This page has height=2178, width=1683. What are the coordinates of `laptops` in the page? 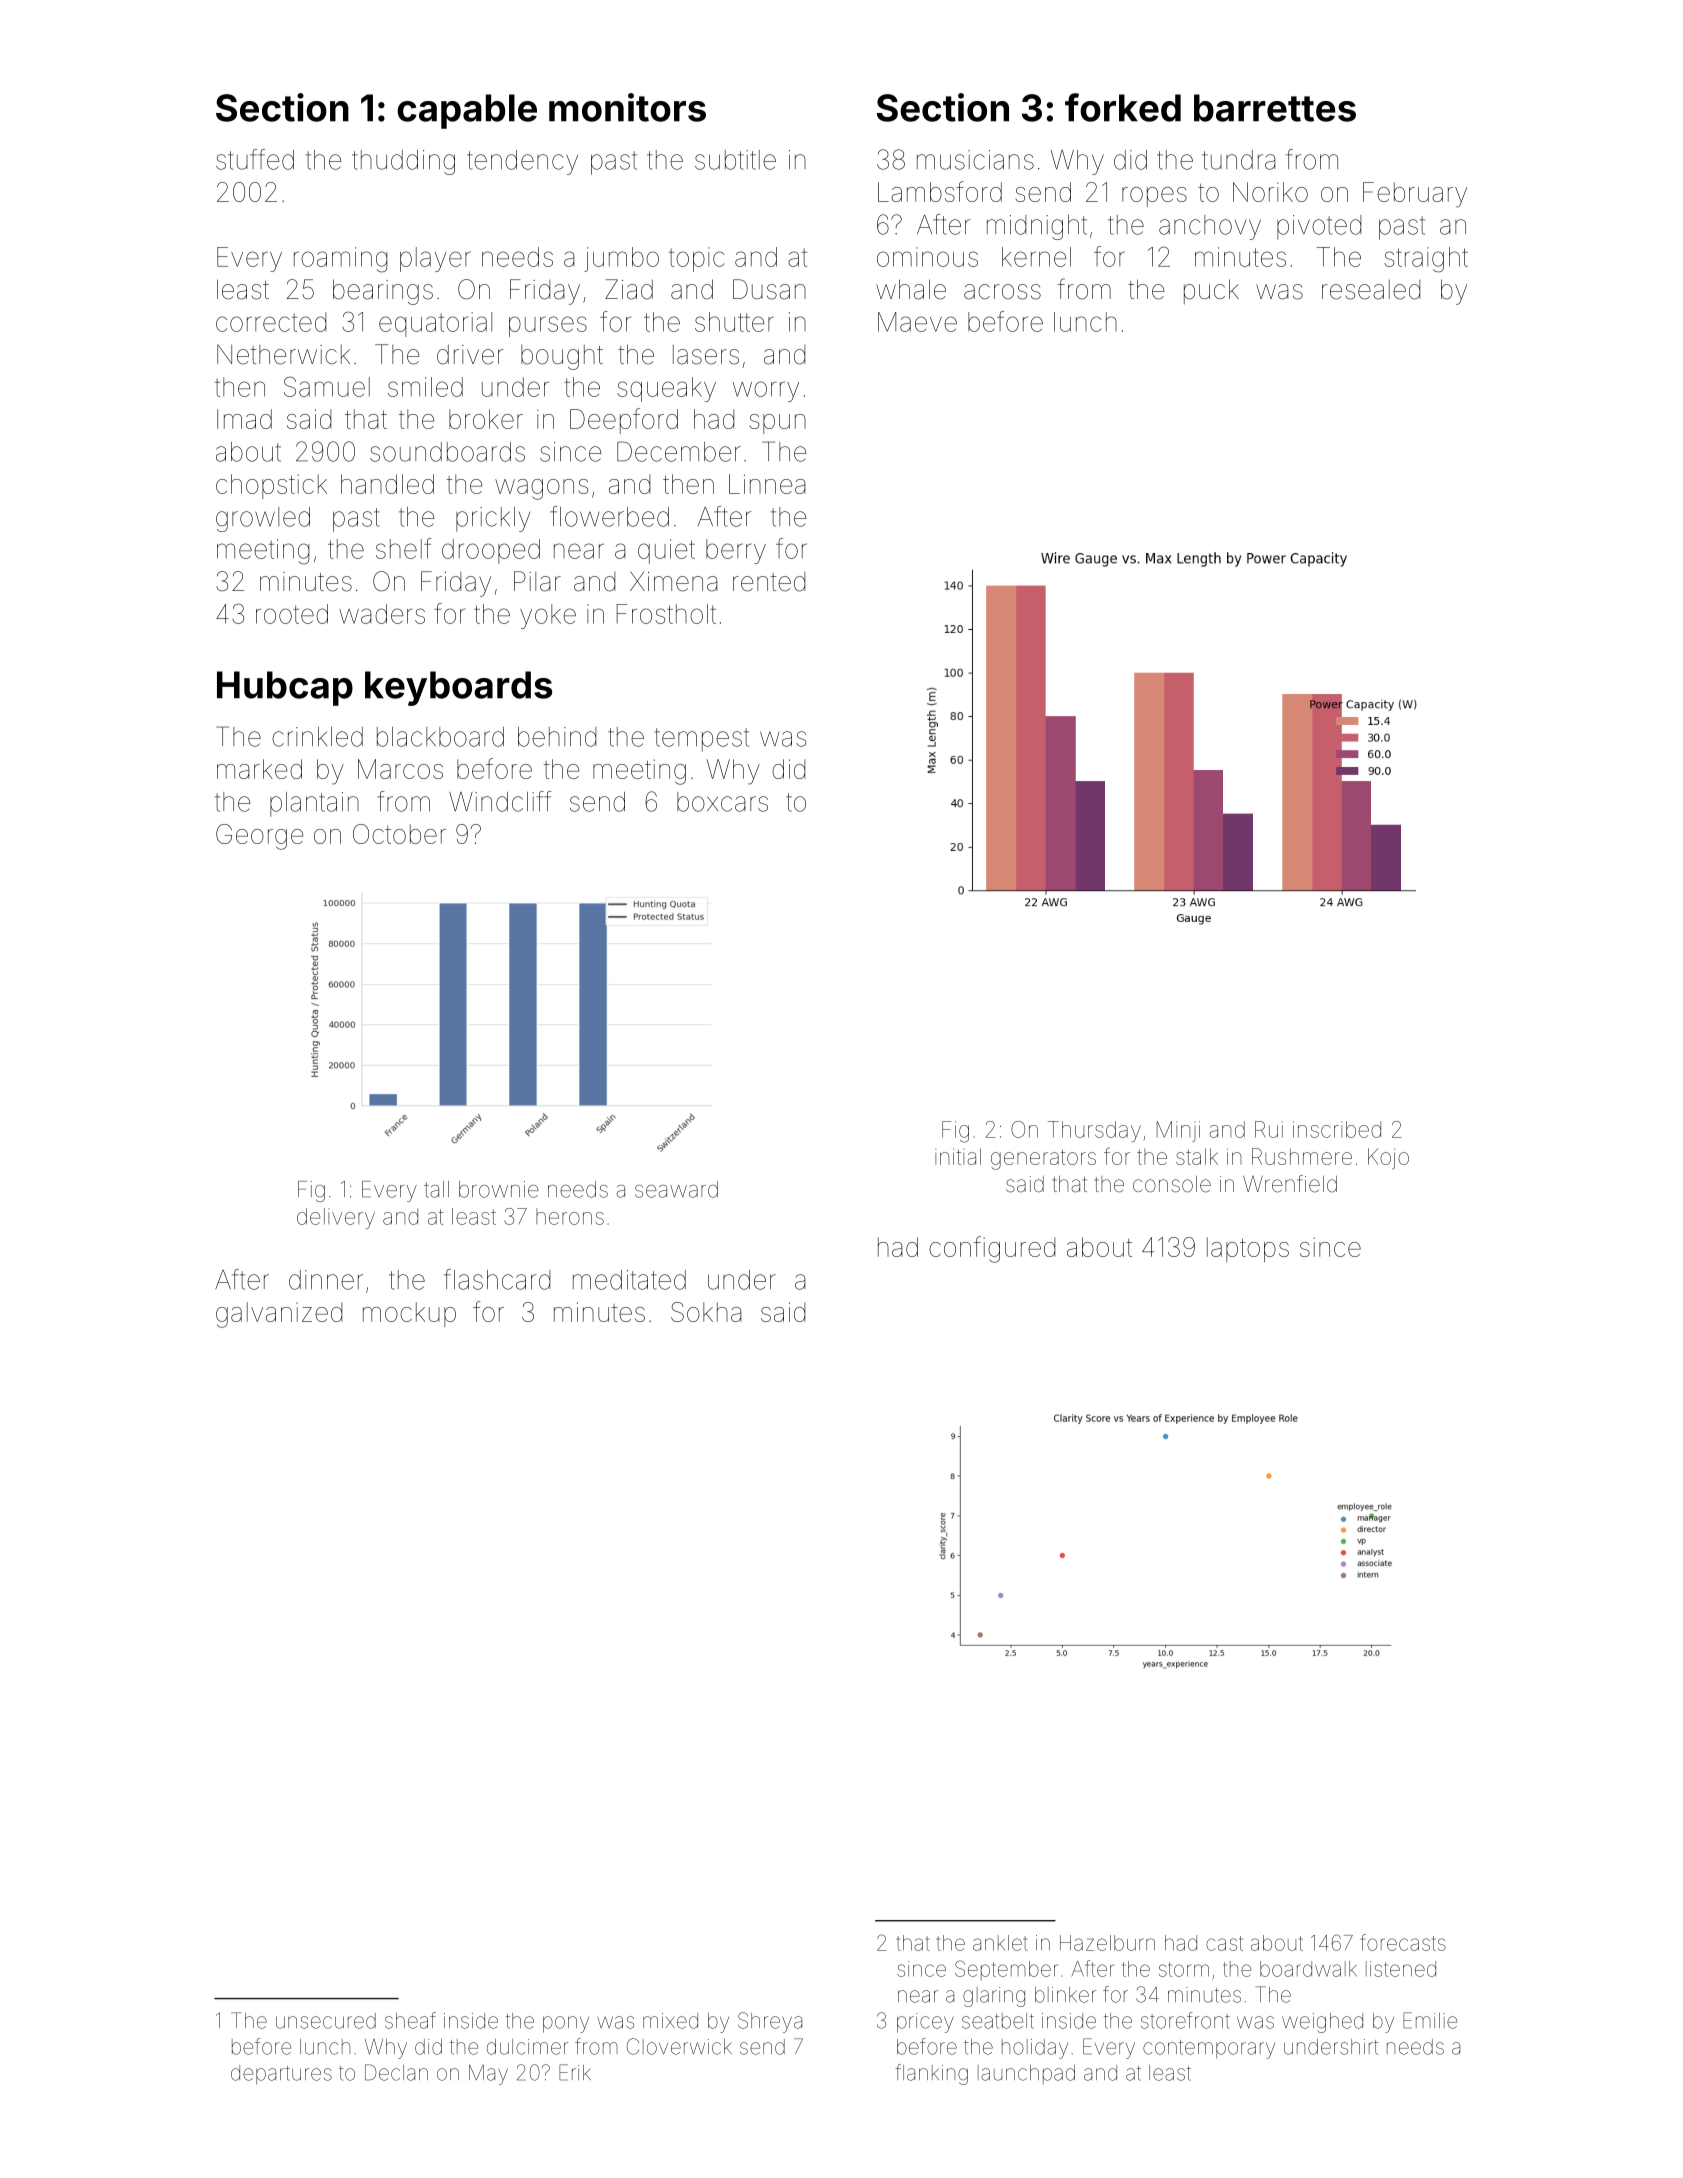 It's located at (1248, 1249).
